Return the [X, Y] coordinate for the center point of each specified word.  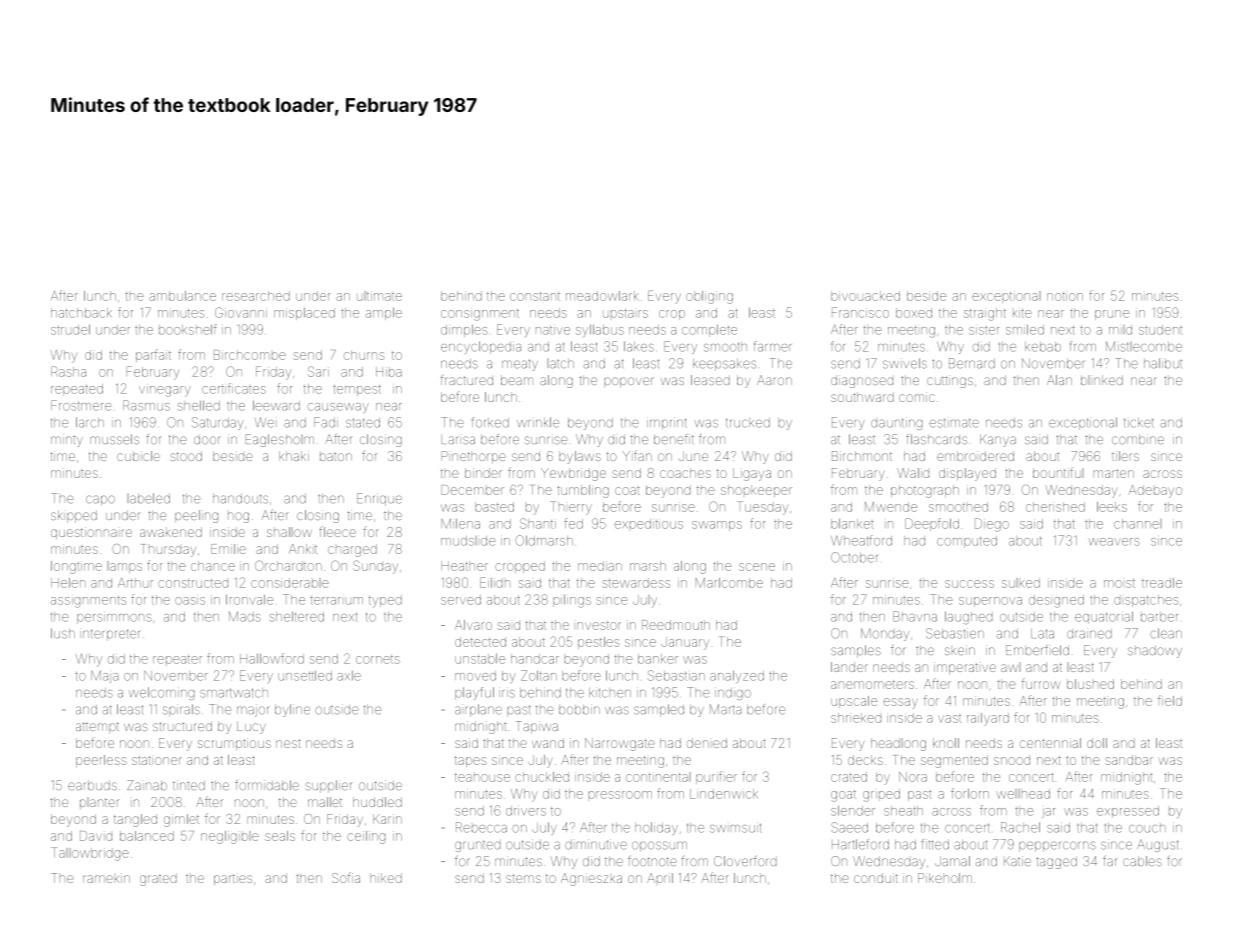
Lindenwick [724, 794]
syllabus [600, 330]
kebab [1043, 347]
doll [1097, 743]
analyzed [737, 676]
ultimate [379, 296]
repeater [177, 659]
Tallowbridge [90, 854]
